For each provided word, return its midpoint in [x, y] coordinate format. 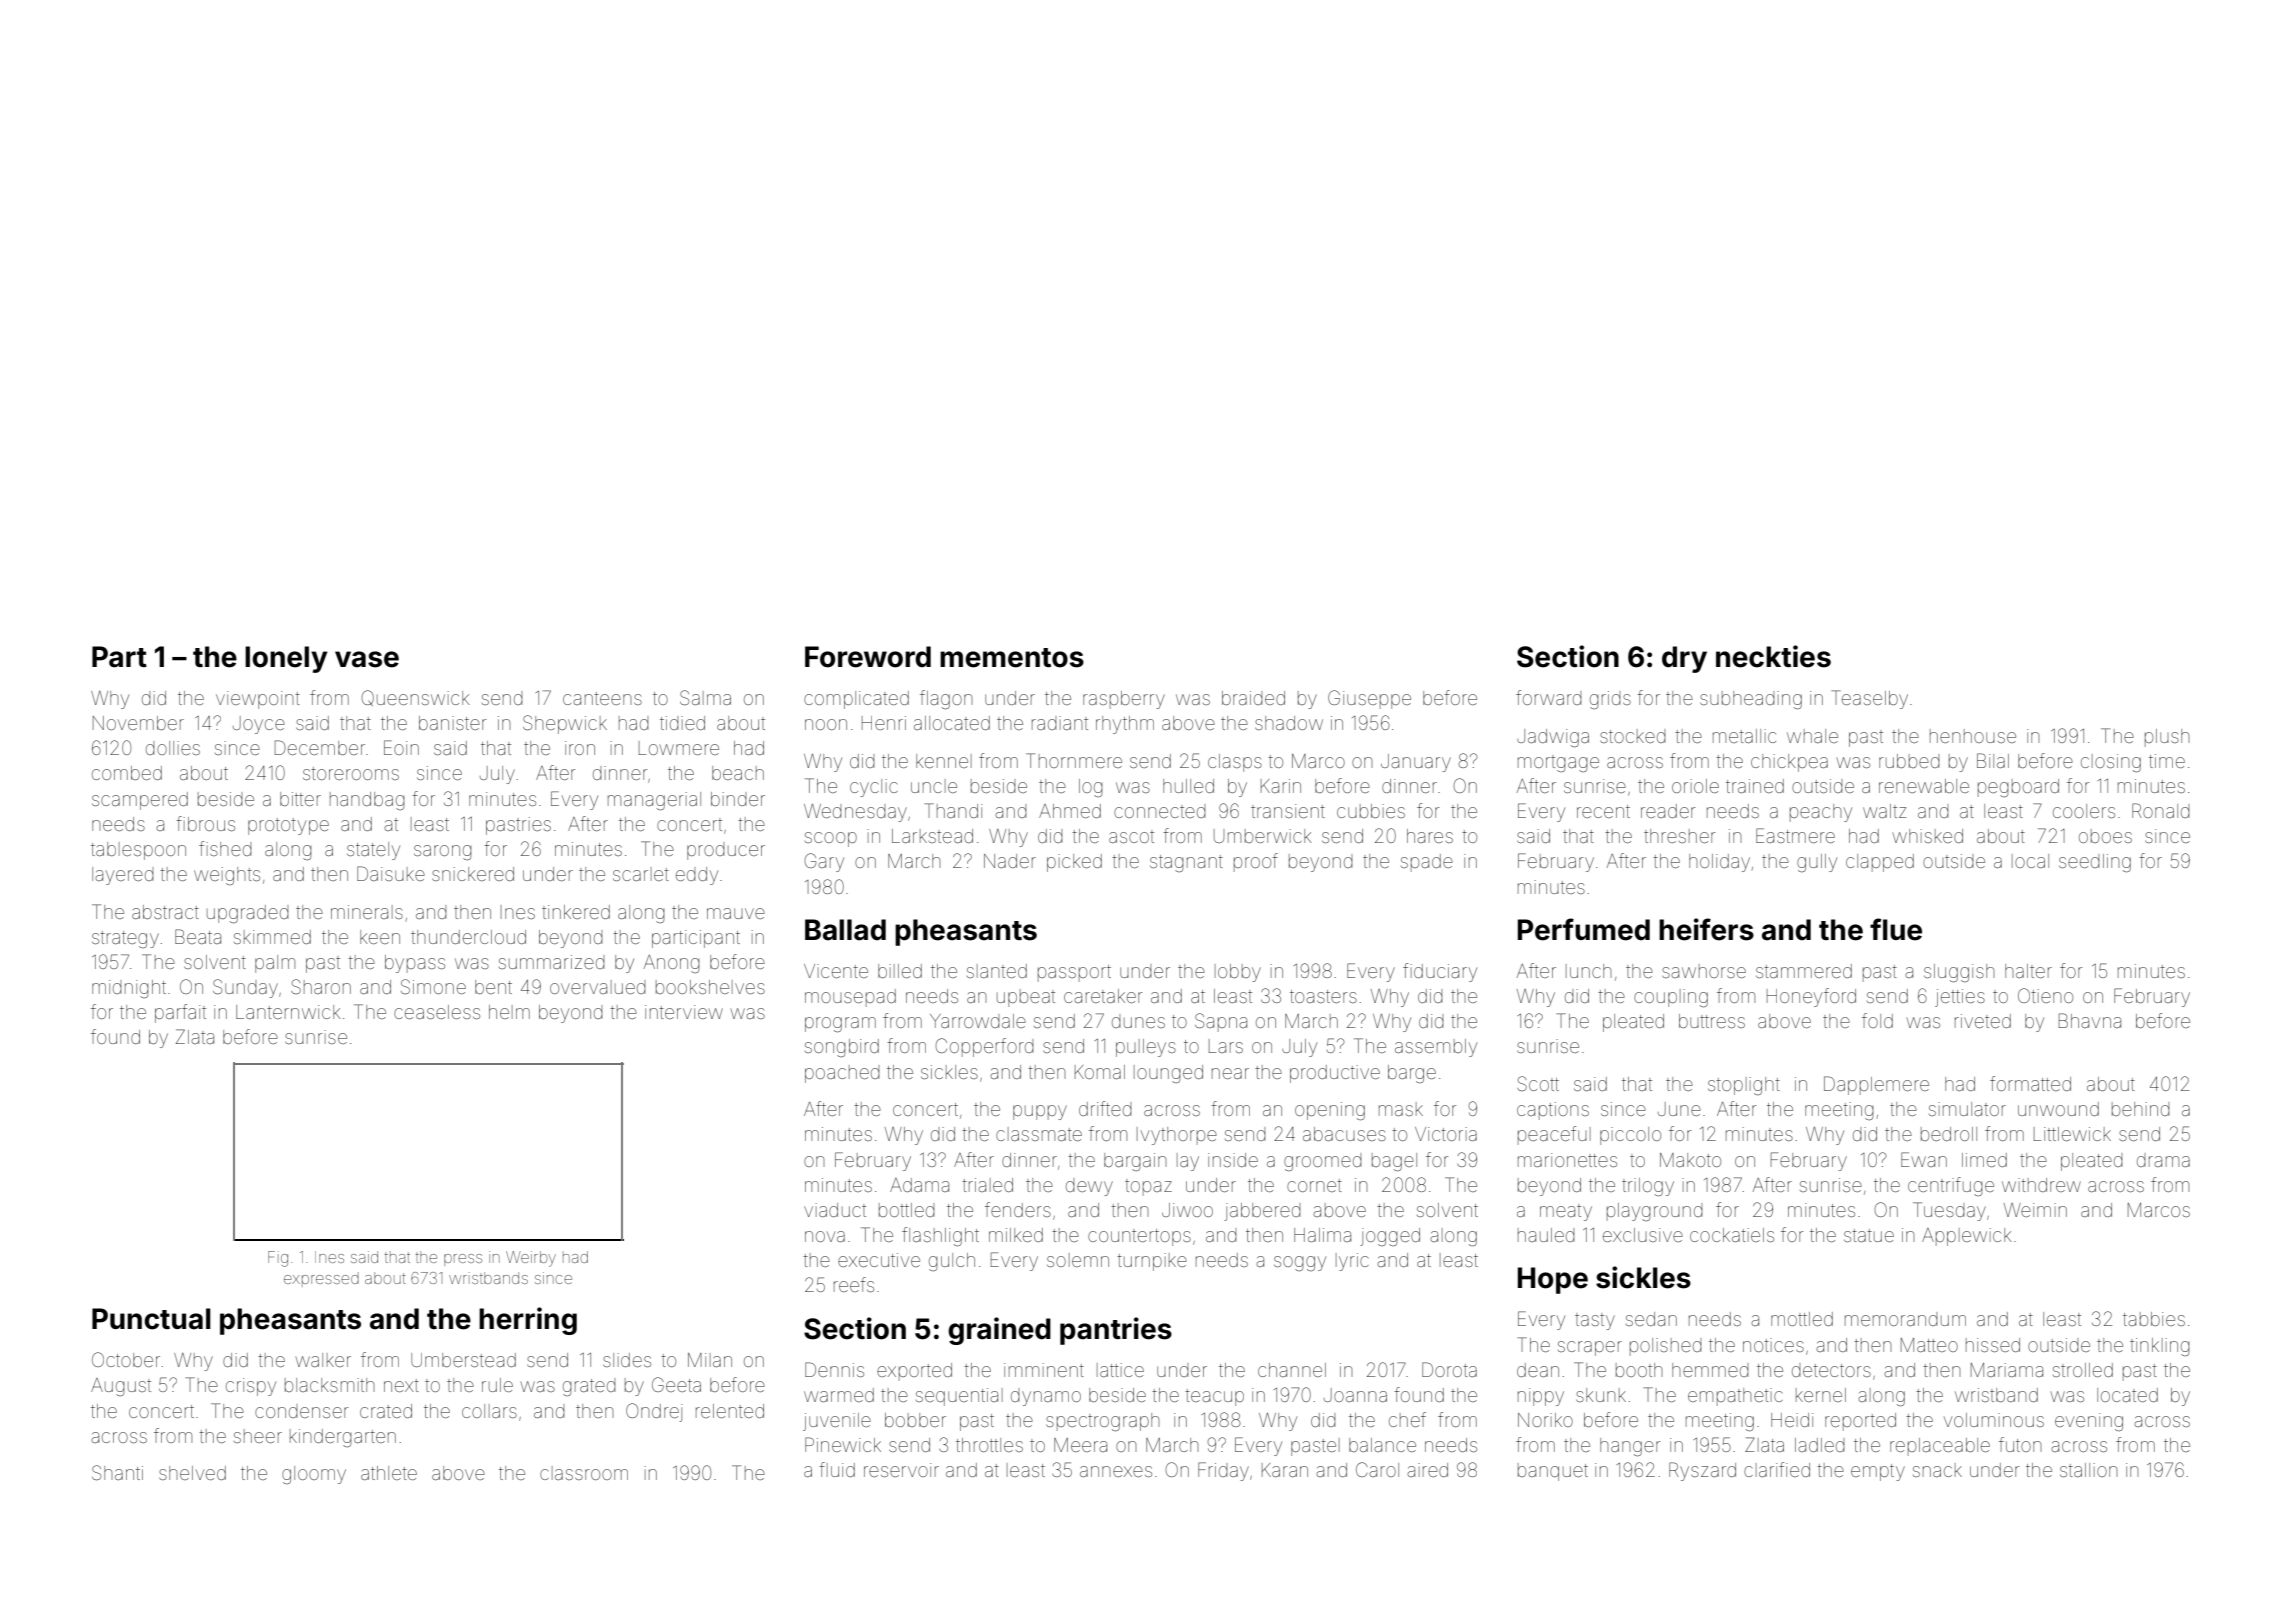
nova [825, 1236]
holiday [1719, 863]
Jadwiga [1553, 738]
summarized [552, 962]
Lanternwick [288, 1012]
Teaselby [1870, 699]
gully [1817, 863]
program [840, 1024]
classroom [584, 1473]
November [138, 723]
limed [1984, 1160]
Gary [824, 862]
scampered [140, 801]
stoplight [1744, 1086]
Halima [1322, 1235]
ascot [1131, 836]
